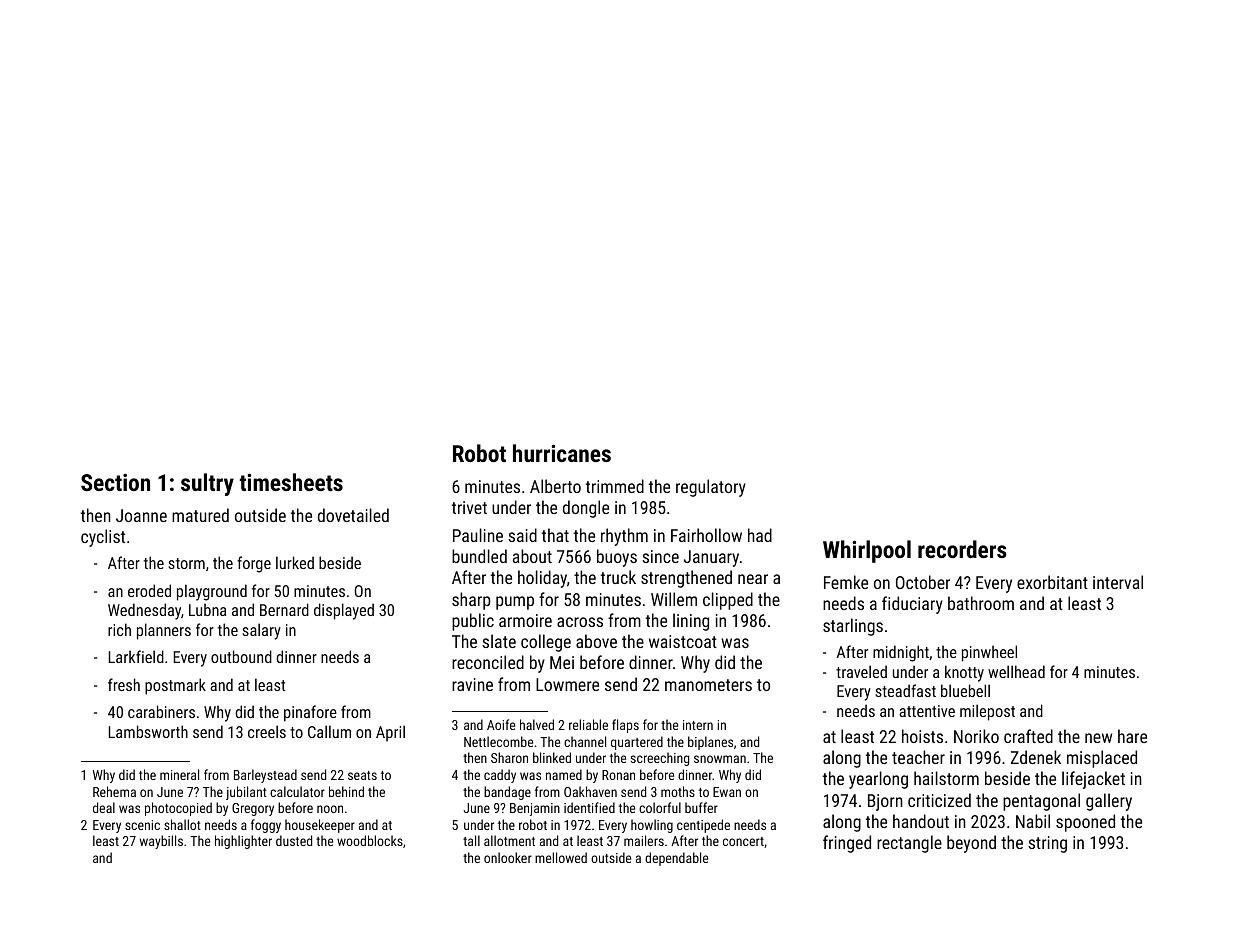 The height and width of the screenshot is (952, 1233). I want to click on dongle, so click(586, 509).
